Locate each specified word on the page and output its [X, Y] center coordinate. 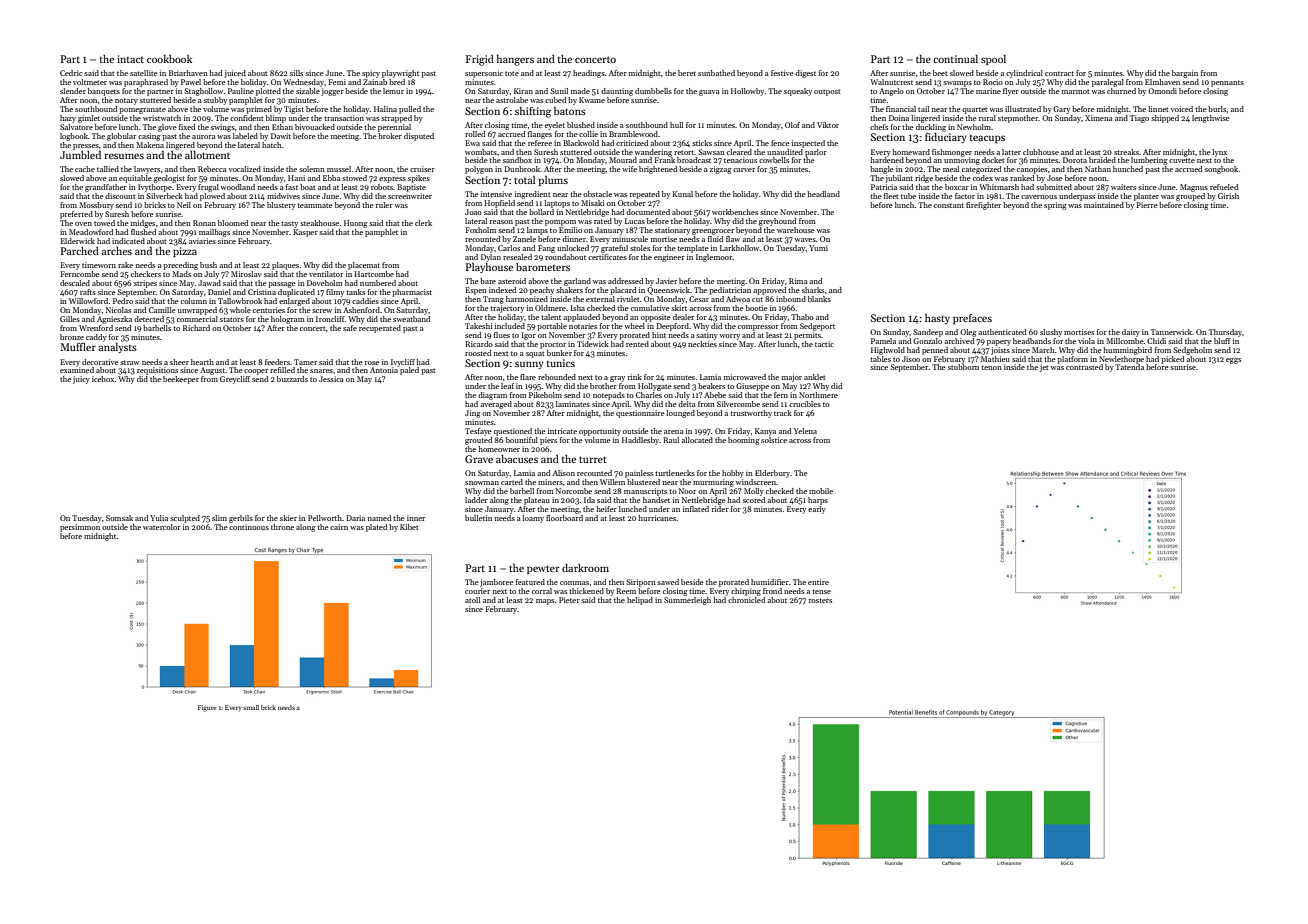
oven [83, 224]
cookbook [169, 59]
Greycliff [235, 380]
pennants [1227, 83]
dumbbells [653, 91]
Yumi [818, 248]
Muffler [78, 347]
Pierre [1147, 205]
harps [818, 501]
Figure [207, 708]
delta [687, 404]
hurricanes [657, 518]
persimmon [80, 528]
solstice [774, 440]
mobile [821, 491]
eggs [1233, 361]
